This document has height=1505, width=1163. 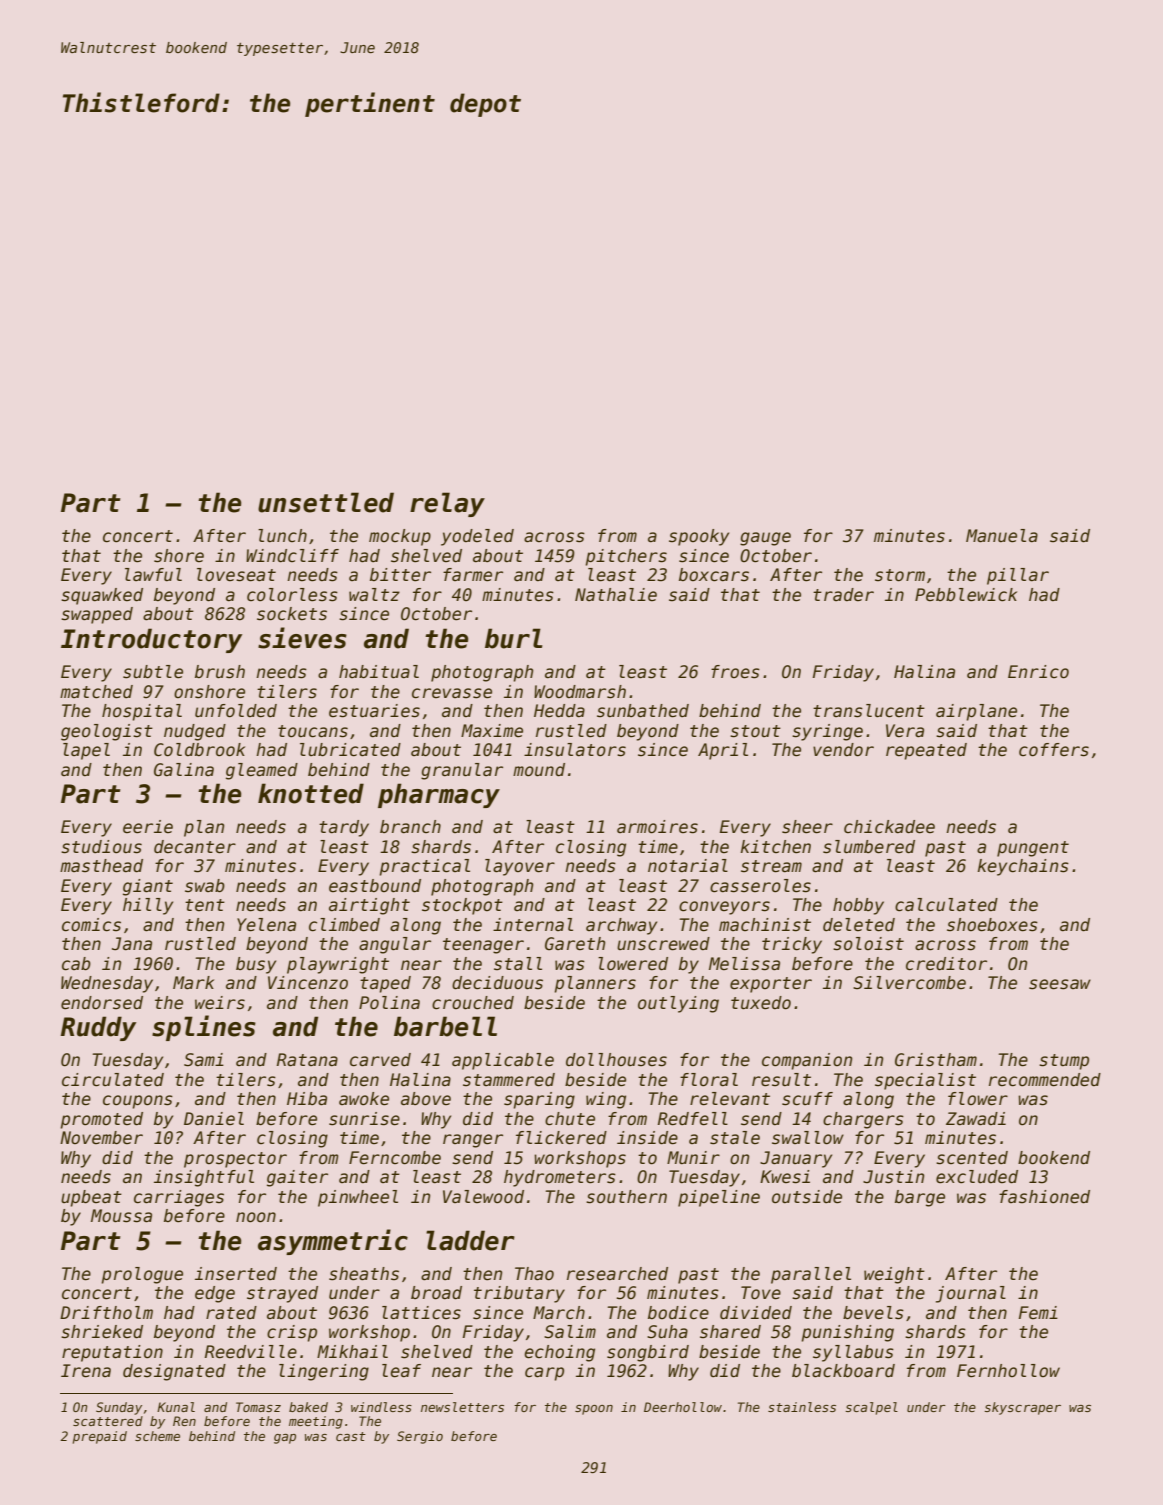 What do you see at coordinates (771, 866) in the document?
I see `stream` at bounding box center [771, 866].
